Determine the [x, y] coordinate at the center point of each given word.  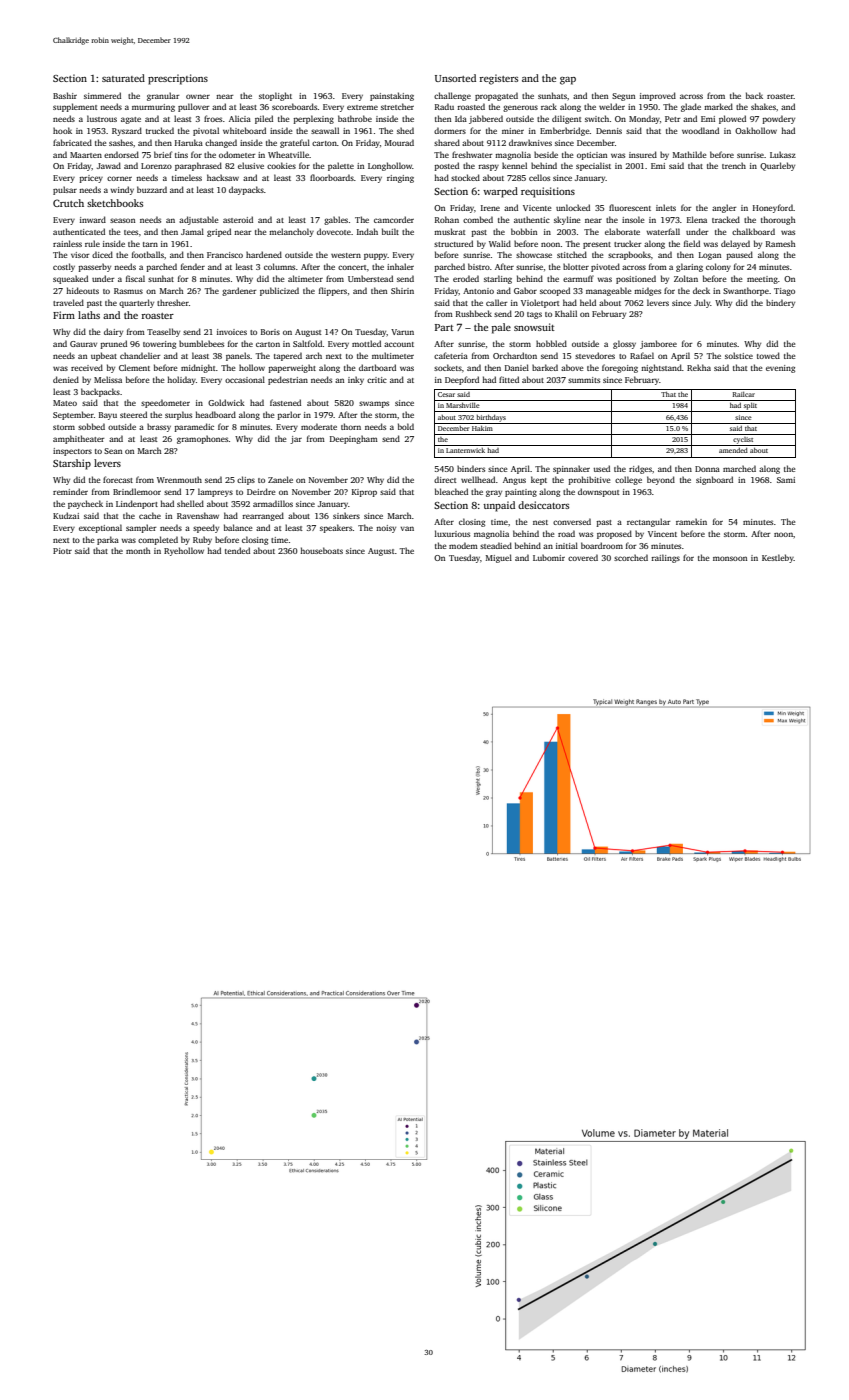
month [138, 550]
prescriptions [178, 79]
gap [568, 81]
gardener [239, 291]
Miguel [499, 558]
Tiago [784, 292]
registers [498, 79]
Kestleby [778, 558]
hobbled [551, 343]
